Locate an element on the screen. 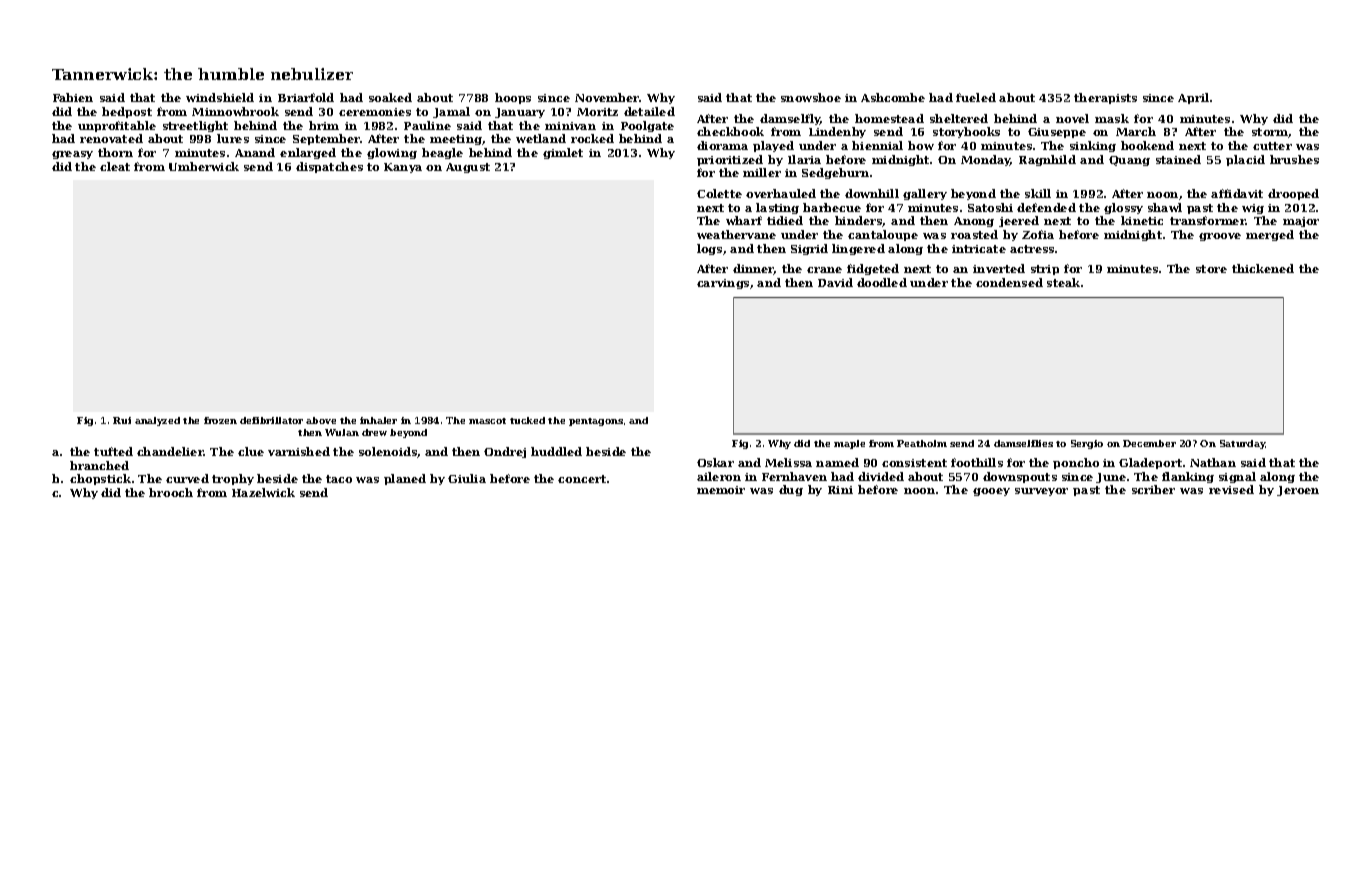 This screenshot has width=1372, height=887. David is located at coordinates (835, 282).
